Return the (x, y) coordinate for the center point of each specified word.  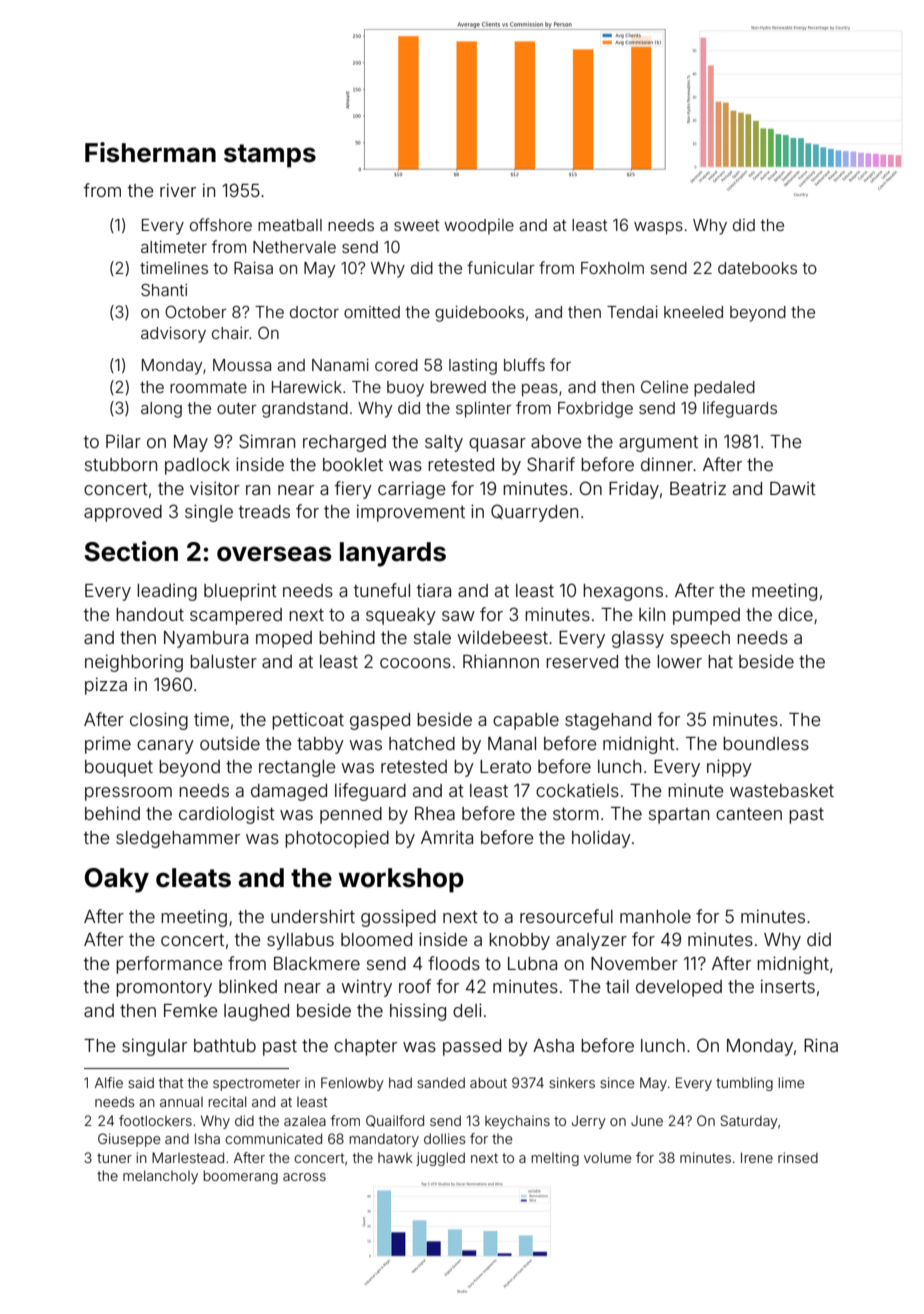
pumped (706, 616)
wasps (658, 228)
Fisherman (150, 152)
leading (167, 592)
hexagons (623, 592)
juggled (440, 1159)
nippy (729, 768)
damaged (289, 792)
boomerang (241, 1177)
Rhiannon (501, 661)
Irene (757, 1157)
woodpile (479, 227)
